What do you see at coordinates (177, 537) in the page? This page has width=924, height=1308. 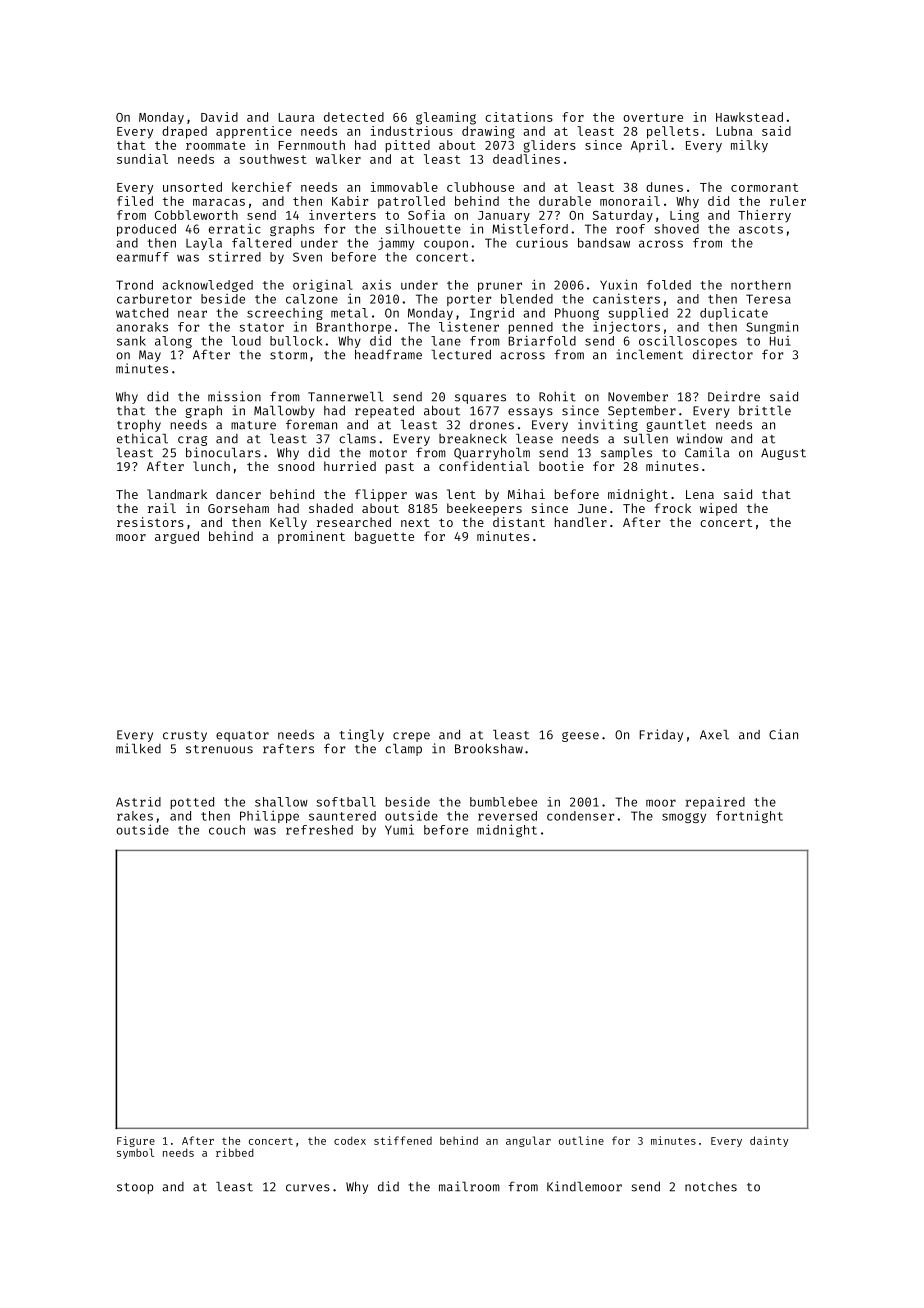 I see `argued` at bounding box center [177, 537].
